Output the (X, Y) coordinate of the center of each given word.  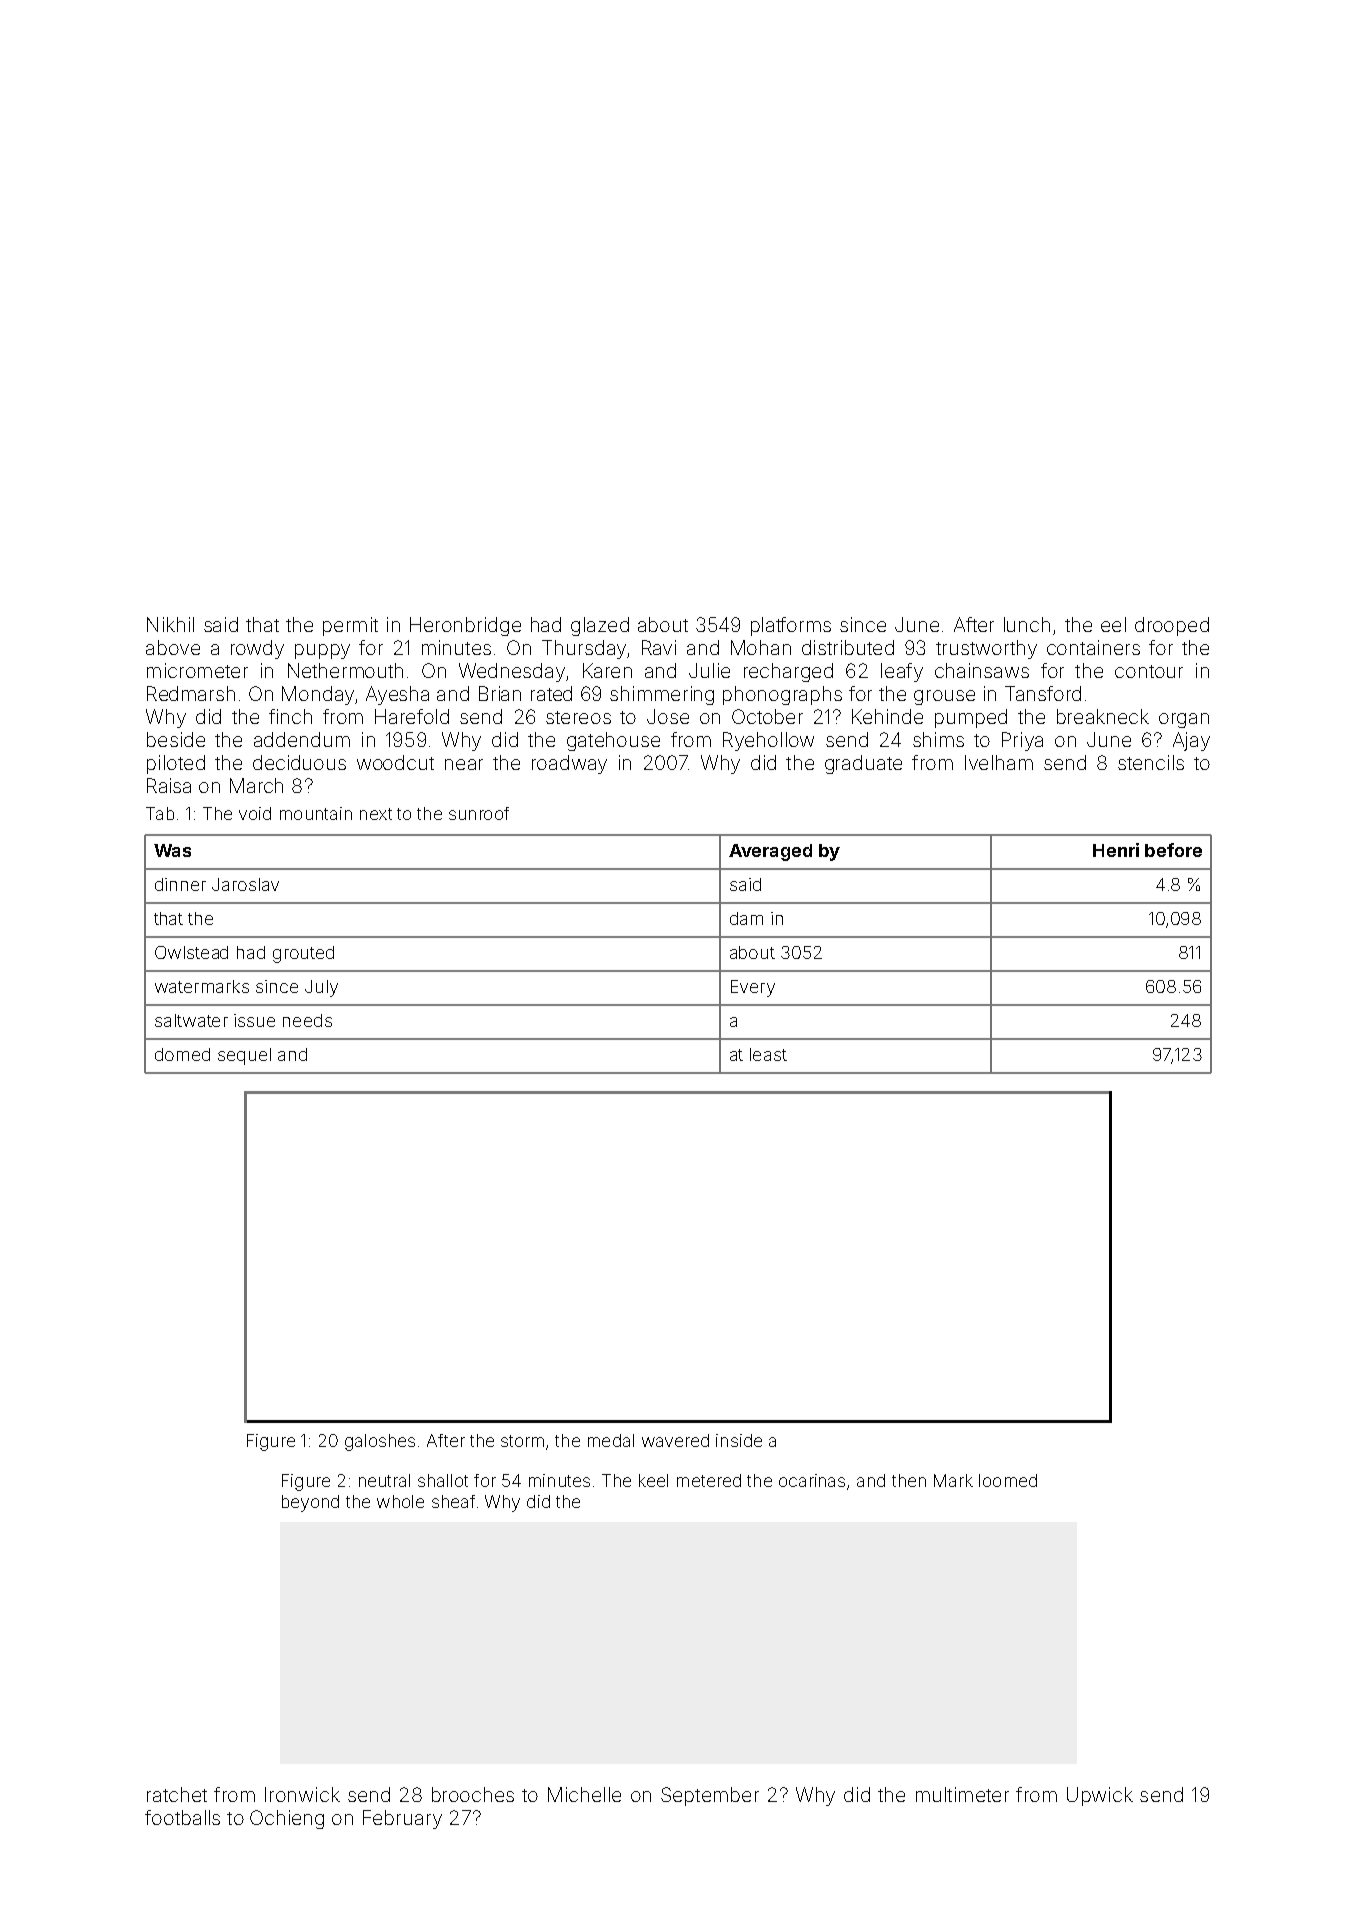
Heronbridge (465, 626)
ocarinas (812, 1480)
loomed (1008, 1480)
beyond (310, 1503)
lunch (1027, 624)
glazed (600, 626)
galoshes (380, 1442)
